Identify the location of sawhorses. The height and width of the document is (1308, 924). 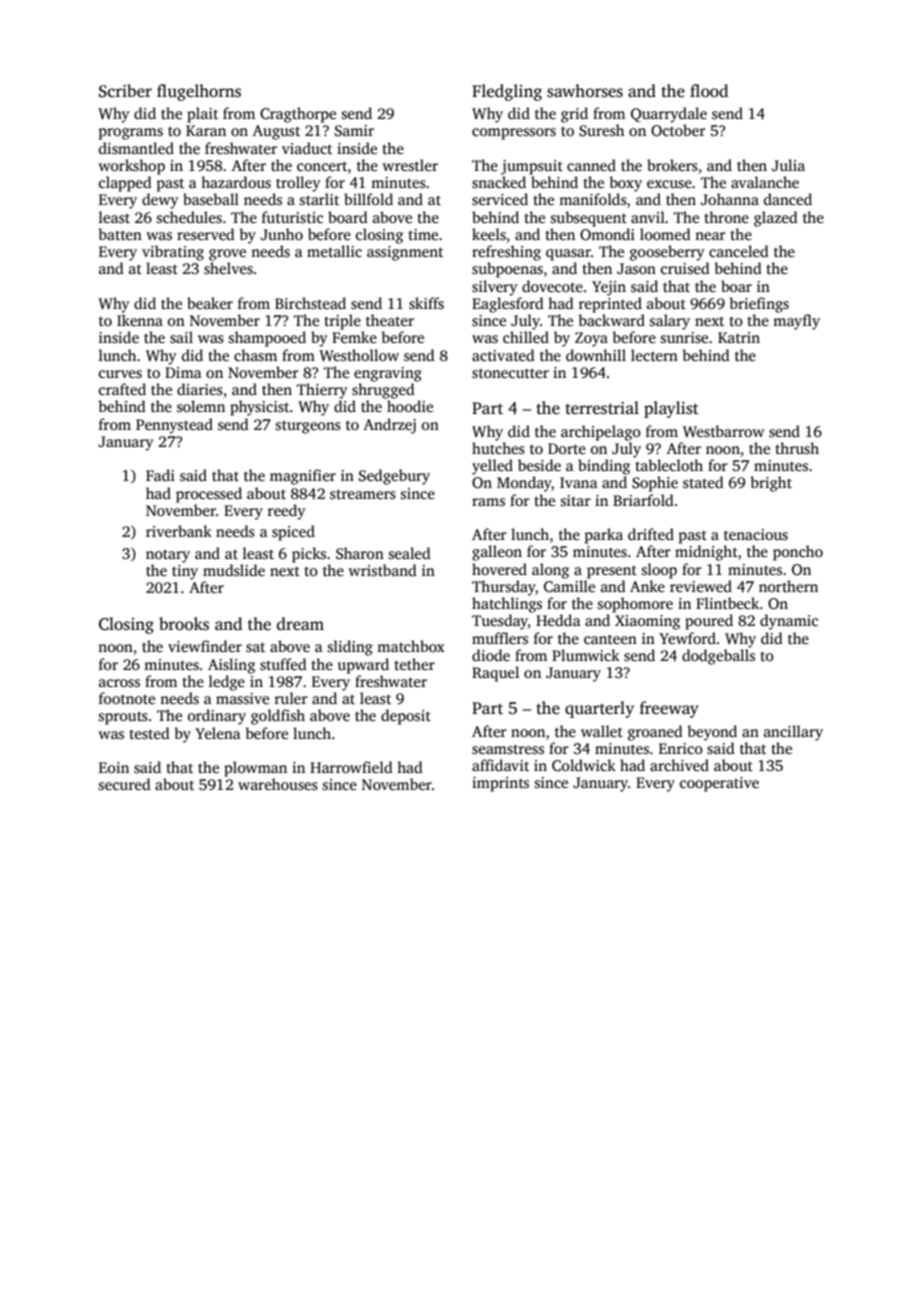
(585, 91).
